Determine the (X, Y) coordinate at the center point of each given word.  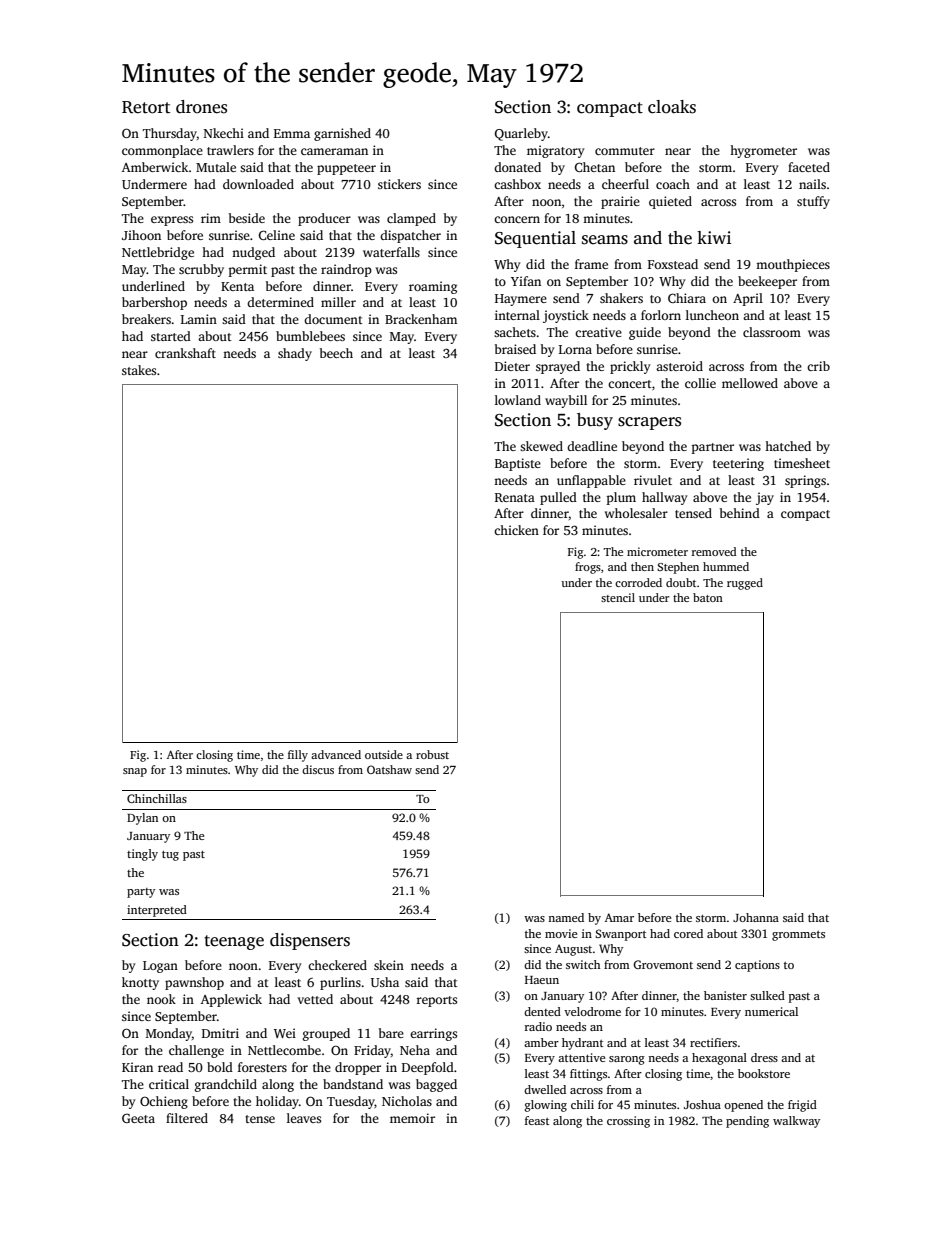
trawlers (230, 150)
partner (713, 448)
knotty (140, 983)
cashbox (517, 184)
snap (135, 772)
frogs (588, 568)
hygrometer (763, 151)
